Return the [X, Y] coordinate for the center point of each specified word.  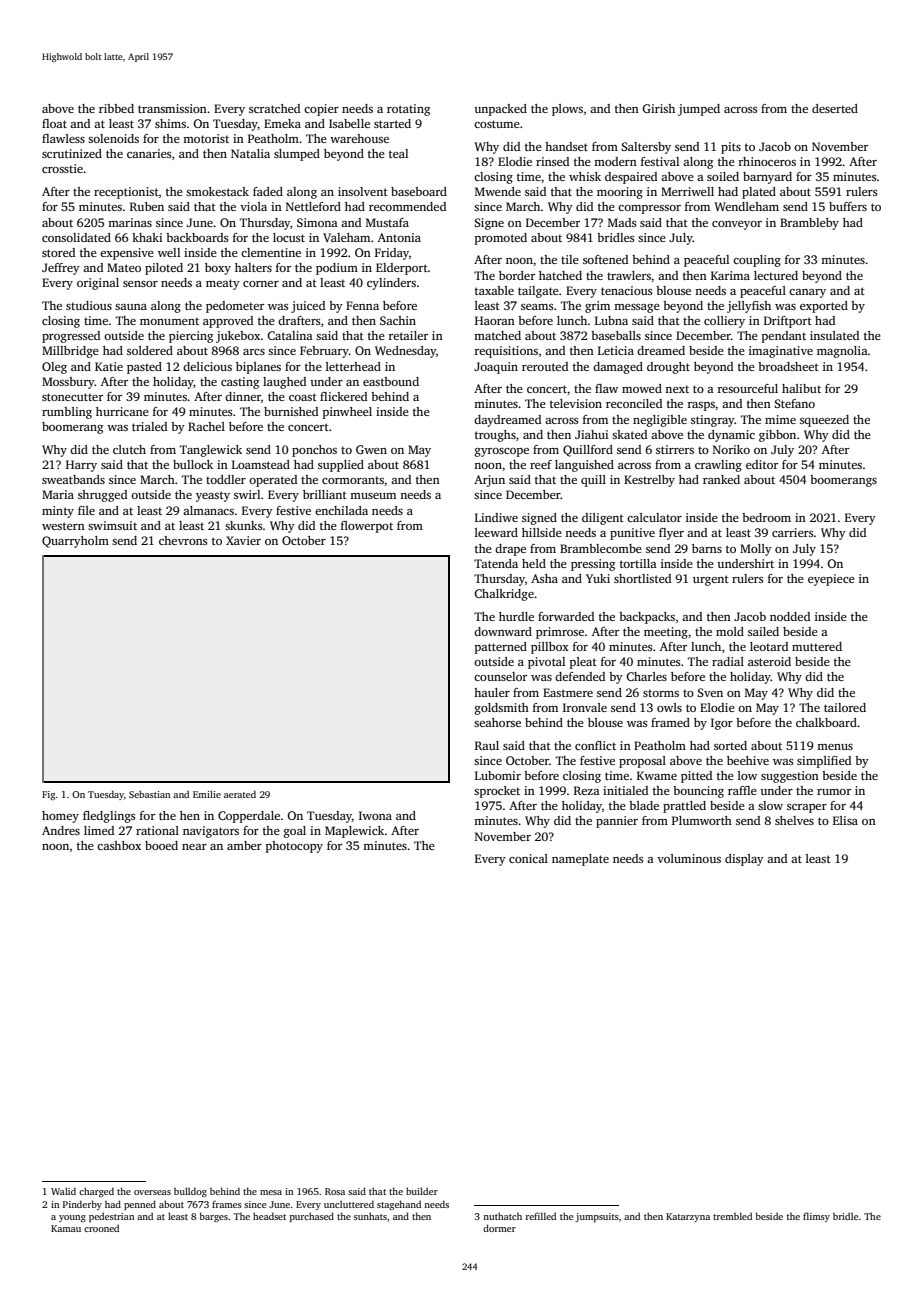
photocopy [294, 847]
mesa [271, 1192]
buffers [848, 206]
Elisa [845, 820]
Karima [730, 275]
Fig [48, 795]
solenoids [113, 138]
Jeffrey [61, 269]
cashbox [119, 845]
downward [503, 631]
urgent [711, 580]
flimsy [816, 1217]
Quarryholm [75, 542]
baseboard [419, 191]
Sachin [398, 320]
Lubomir [498, 775]
